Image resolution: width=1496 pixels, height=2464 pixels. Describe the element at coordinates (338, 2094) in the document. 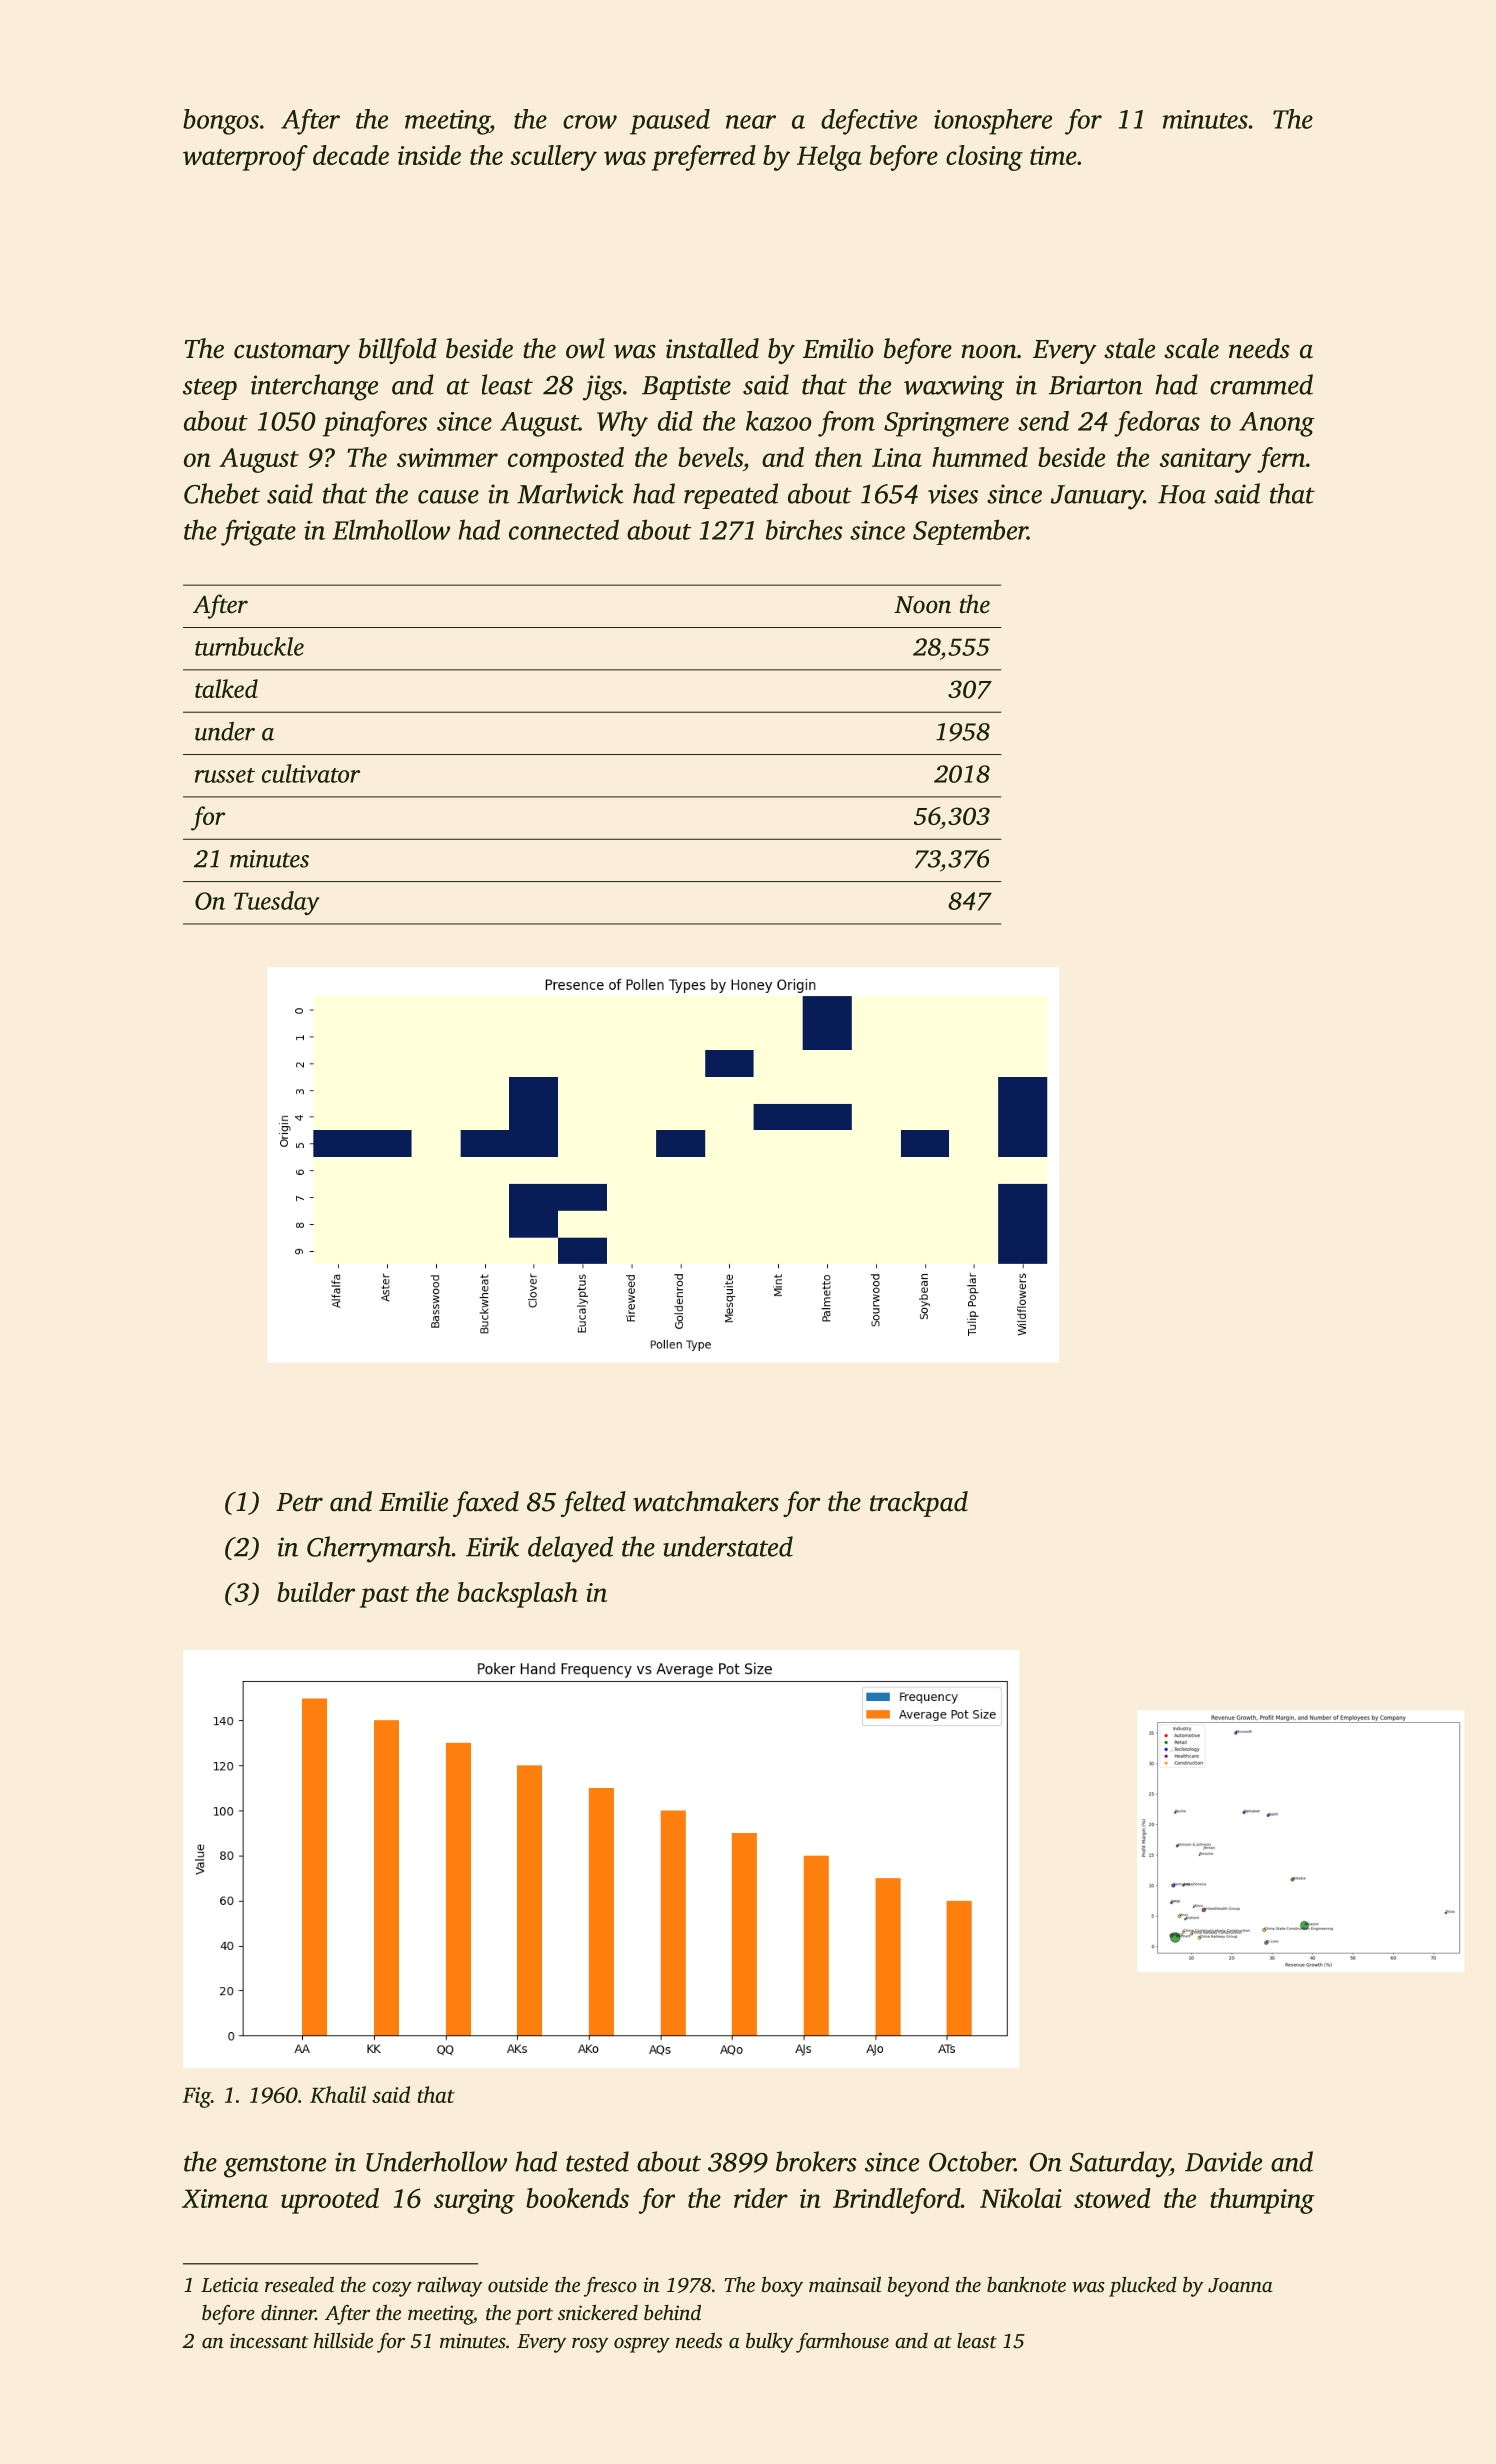

I see `Khalil` at that location.
